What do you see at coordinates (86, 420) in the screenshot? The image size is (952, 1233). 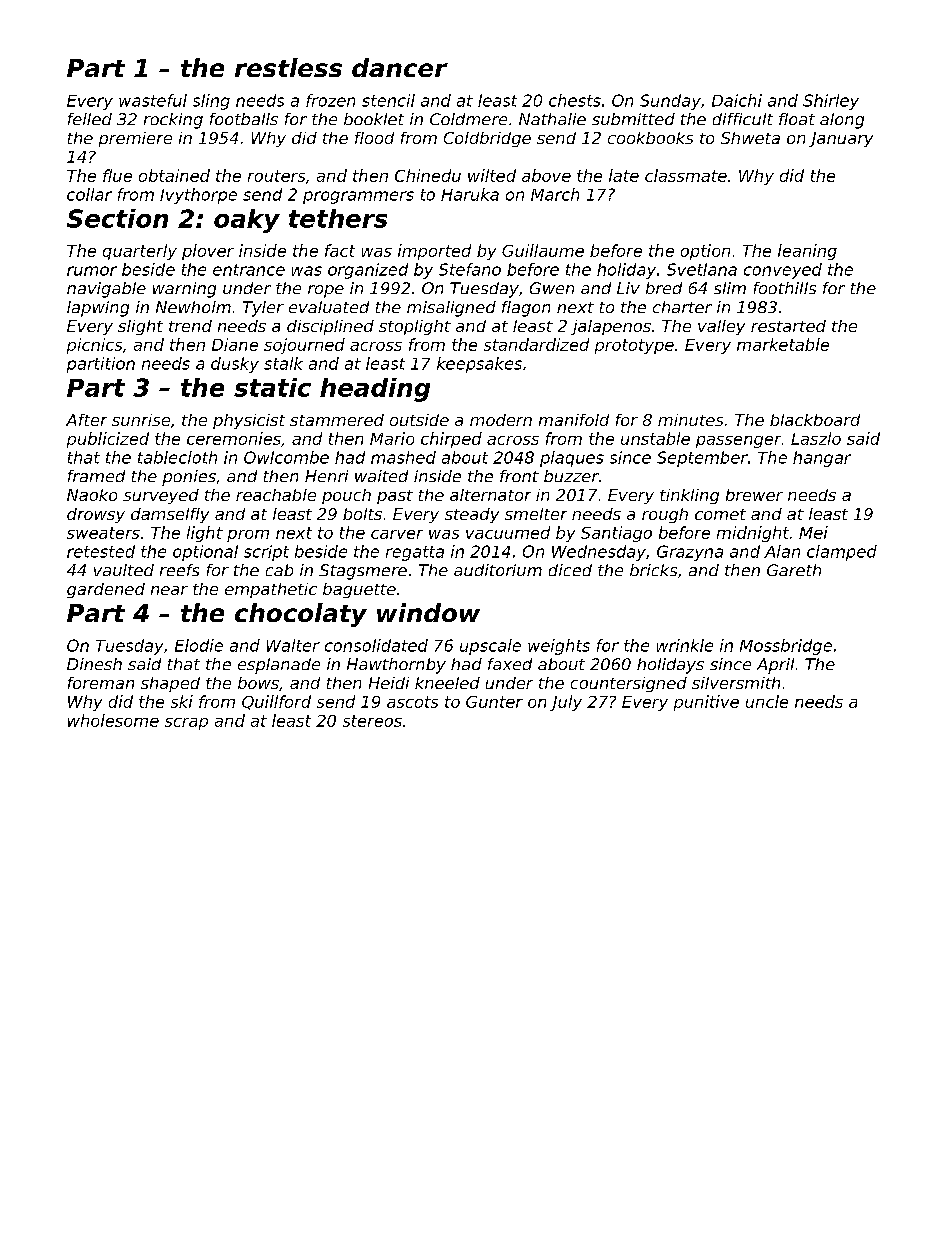 I see `After` at bounding box center [86, 420].
